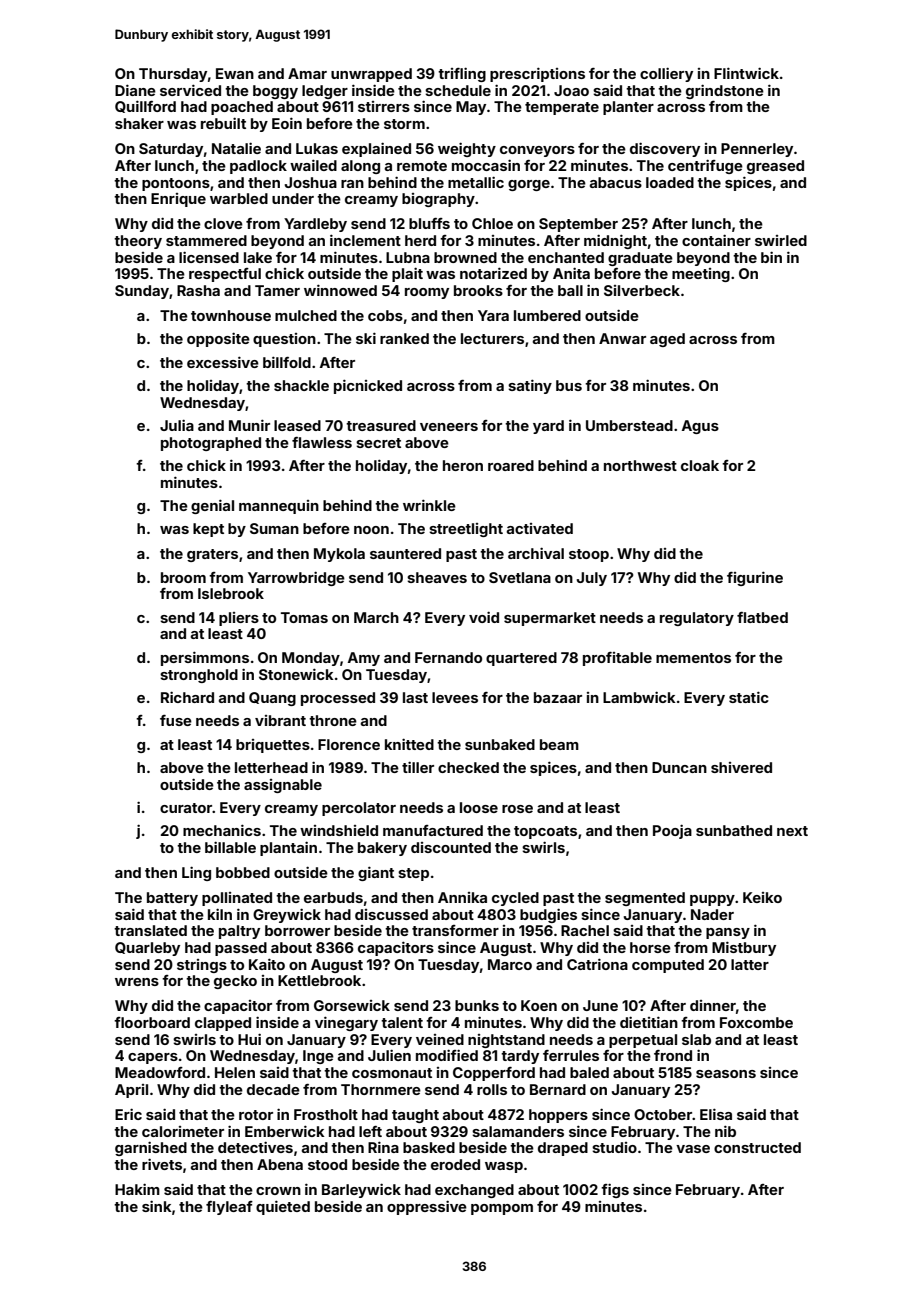 Image resolution: width=924 pixels, height=1308 pixels. What do you see at coordinates (235, 73) in the screenshot?
I see `Ewan` at bounding box center [235, 73].
